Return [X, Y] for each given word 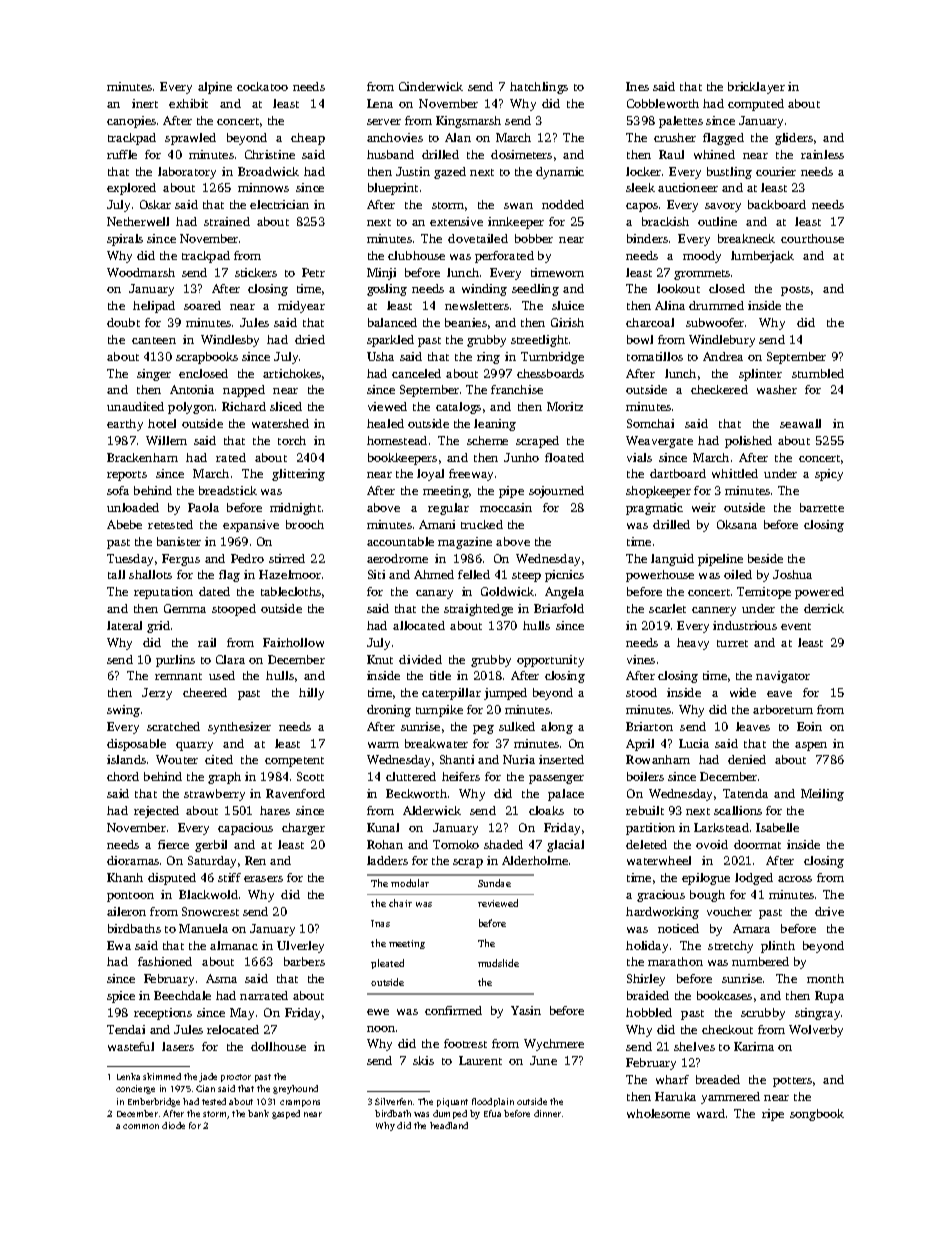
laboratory [187, 173]
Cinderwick [431, 86]
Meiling [822, 795]
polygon [191, 408]
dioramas [133, 860]
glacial [565, 846]
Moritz [565, 406]
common [141, 1126]
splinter [760, 375]
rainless [822, 154]
